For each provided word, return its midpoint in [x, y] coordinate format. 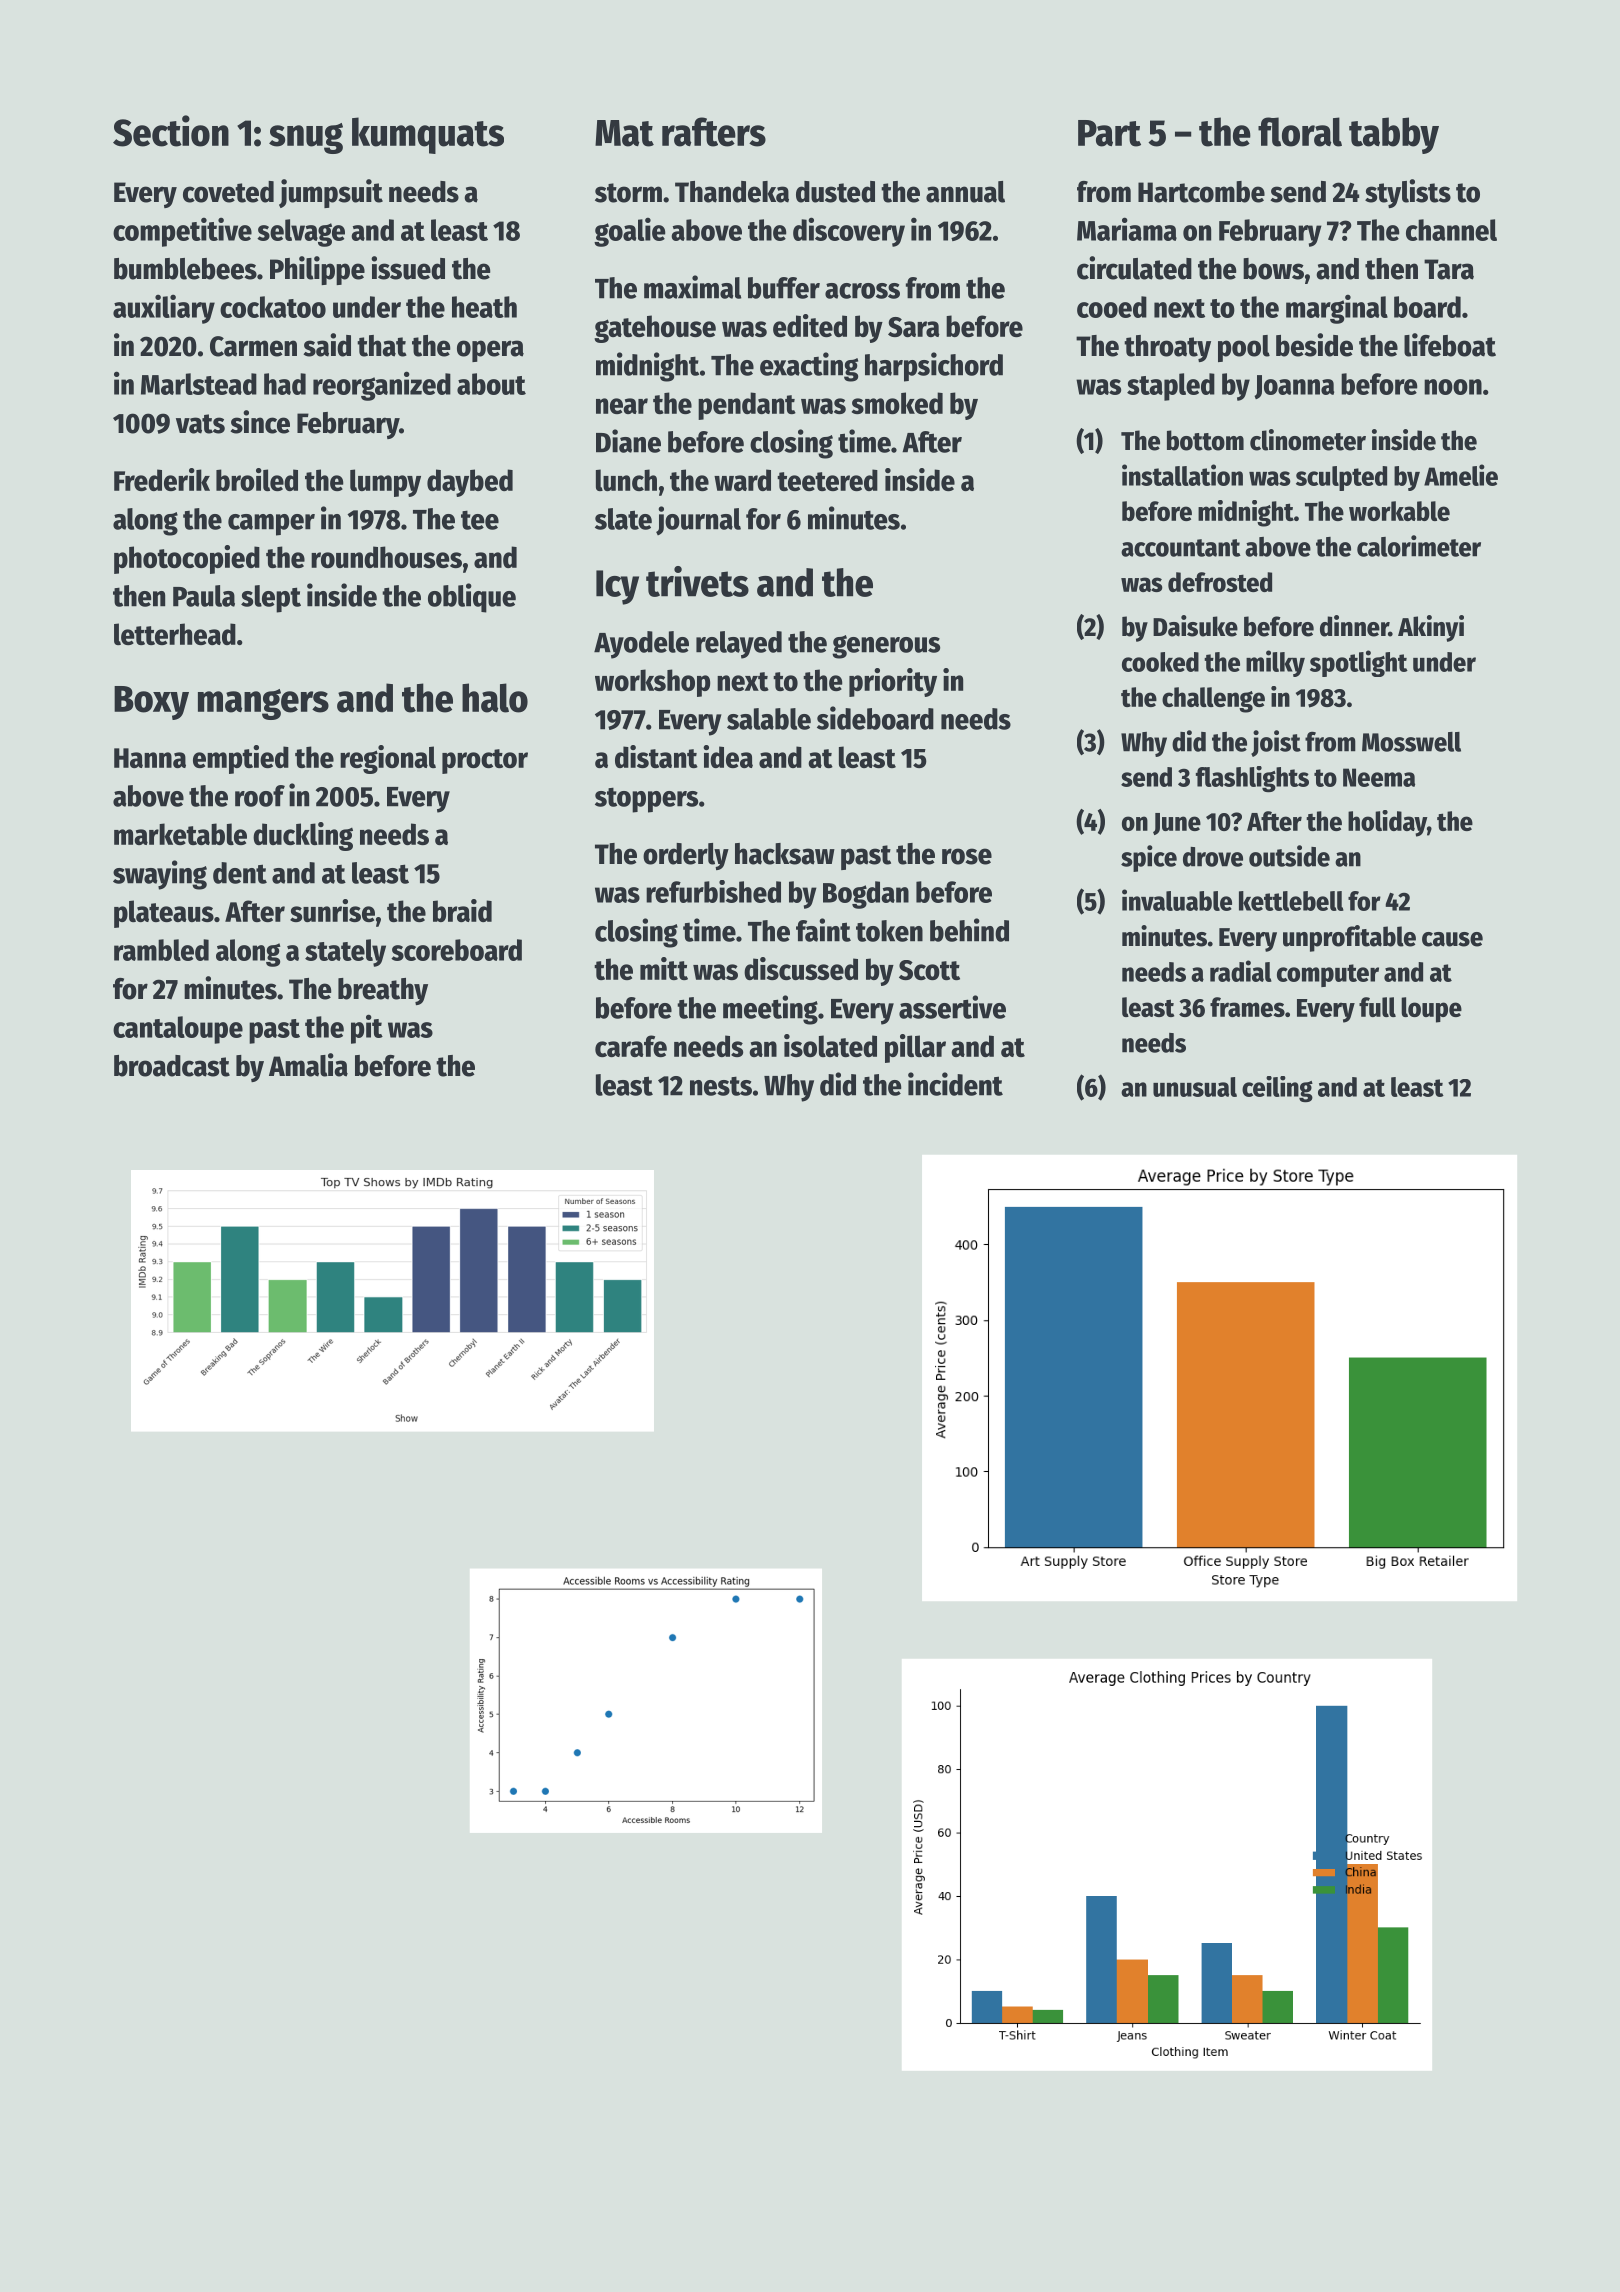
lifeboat [1450, 345]
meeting [770, 1010]
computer [1328, 975]
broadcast [172, 1066]
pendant [747, 406]
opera [490, 351]
